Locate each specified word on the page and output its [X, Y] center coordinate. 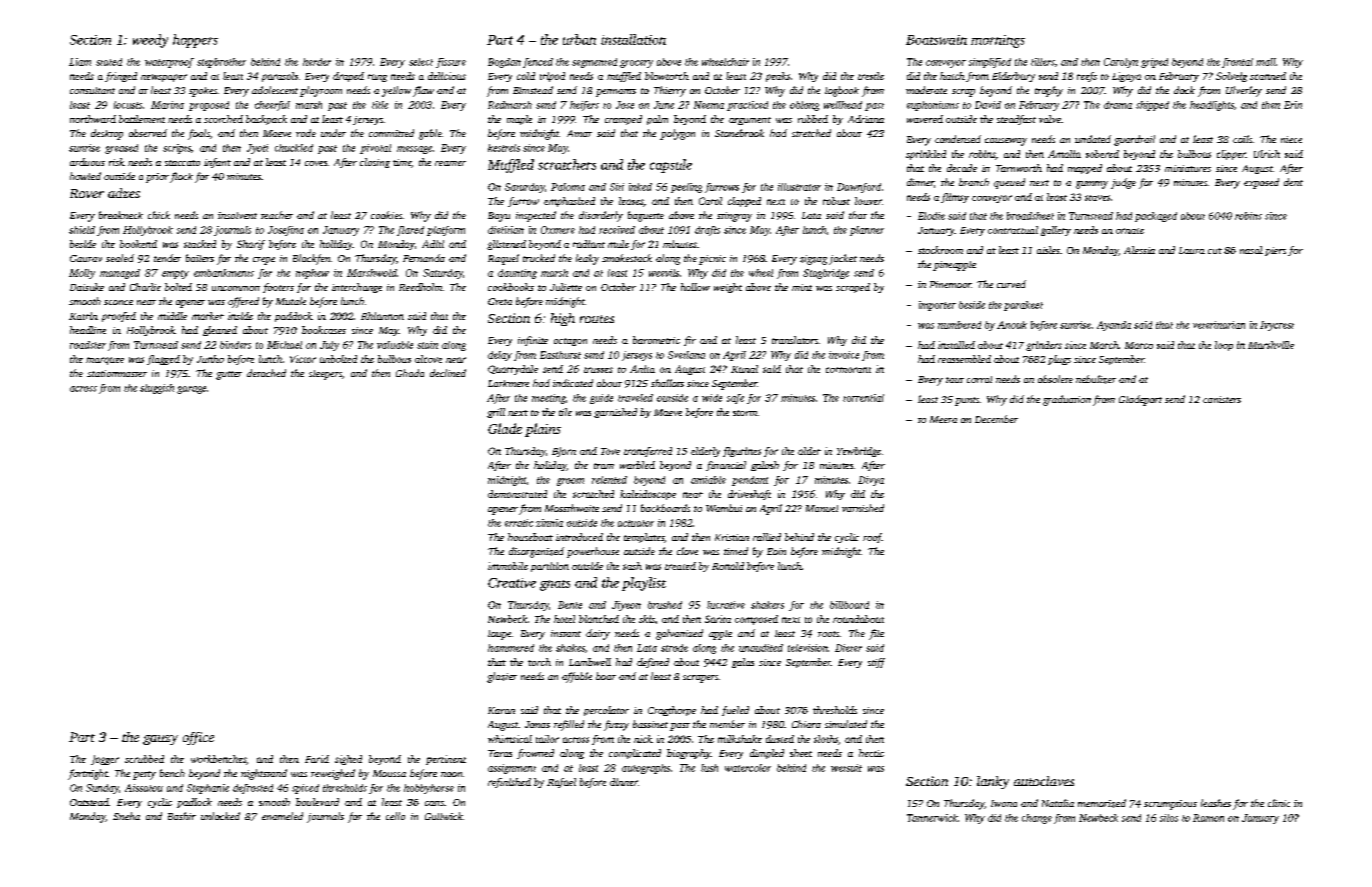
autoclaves [1044, 781]
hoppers [195, 41]
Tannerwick [932, 818]
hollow [695, 287]
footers [278, 288]
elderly [705, 452]
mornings [998, 41]
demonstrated [517, 494]
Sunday [102, 789]
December [996, 419]
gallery [1056, 231]
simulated [846, 724]
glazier [502, 677]
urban [579, 39]
